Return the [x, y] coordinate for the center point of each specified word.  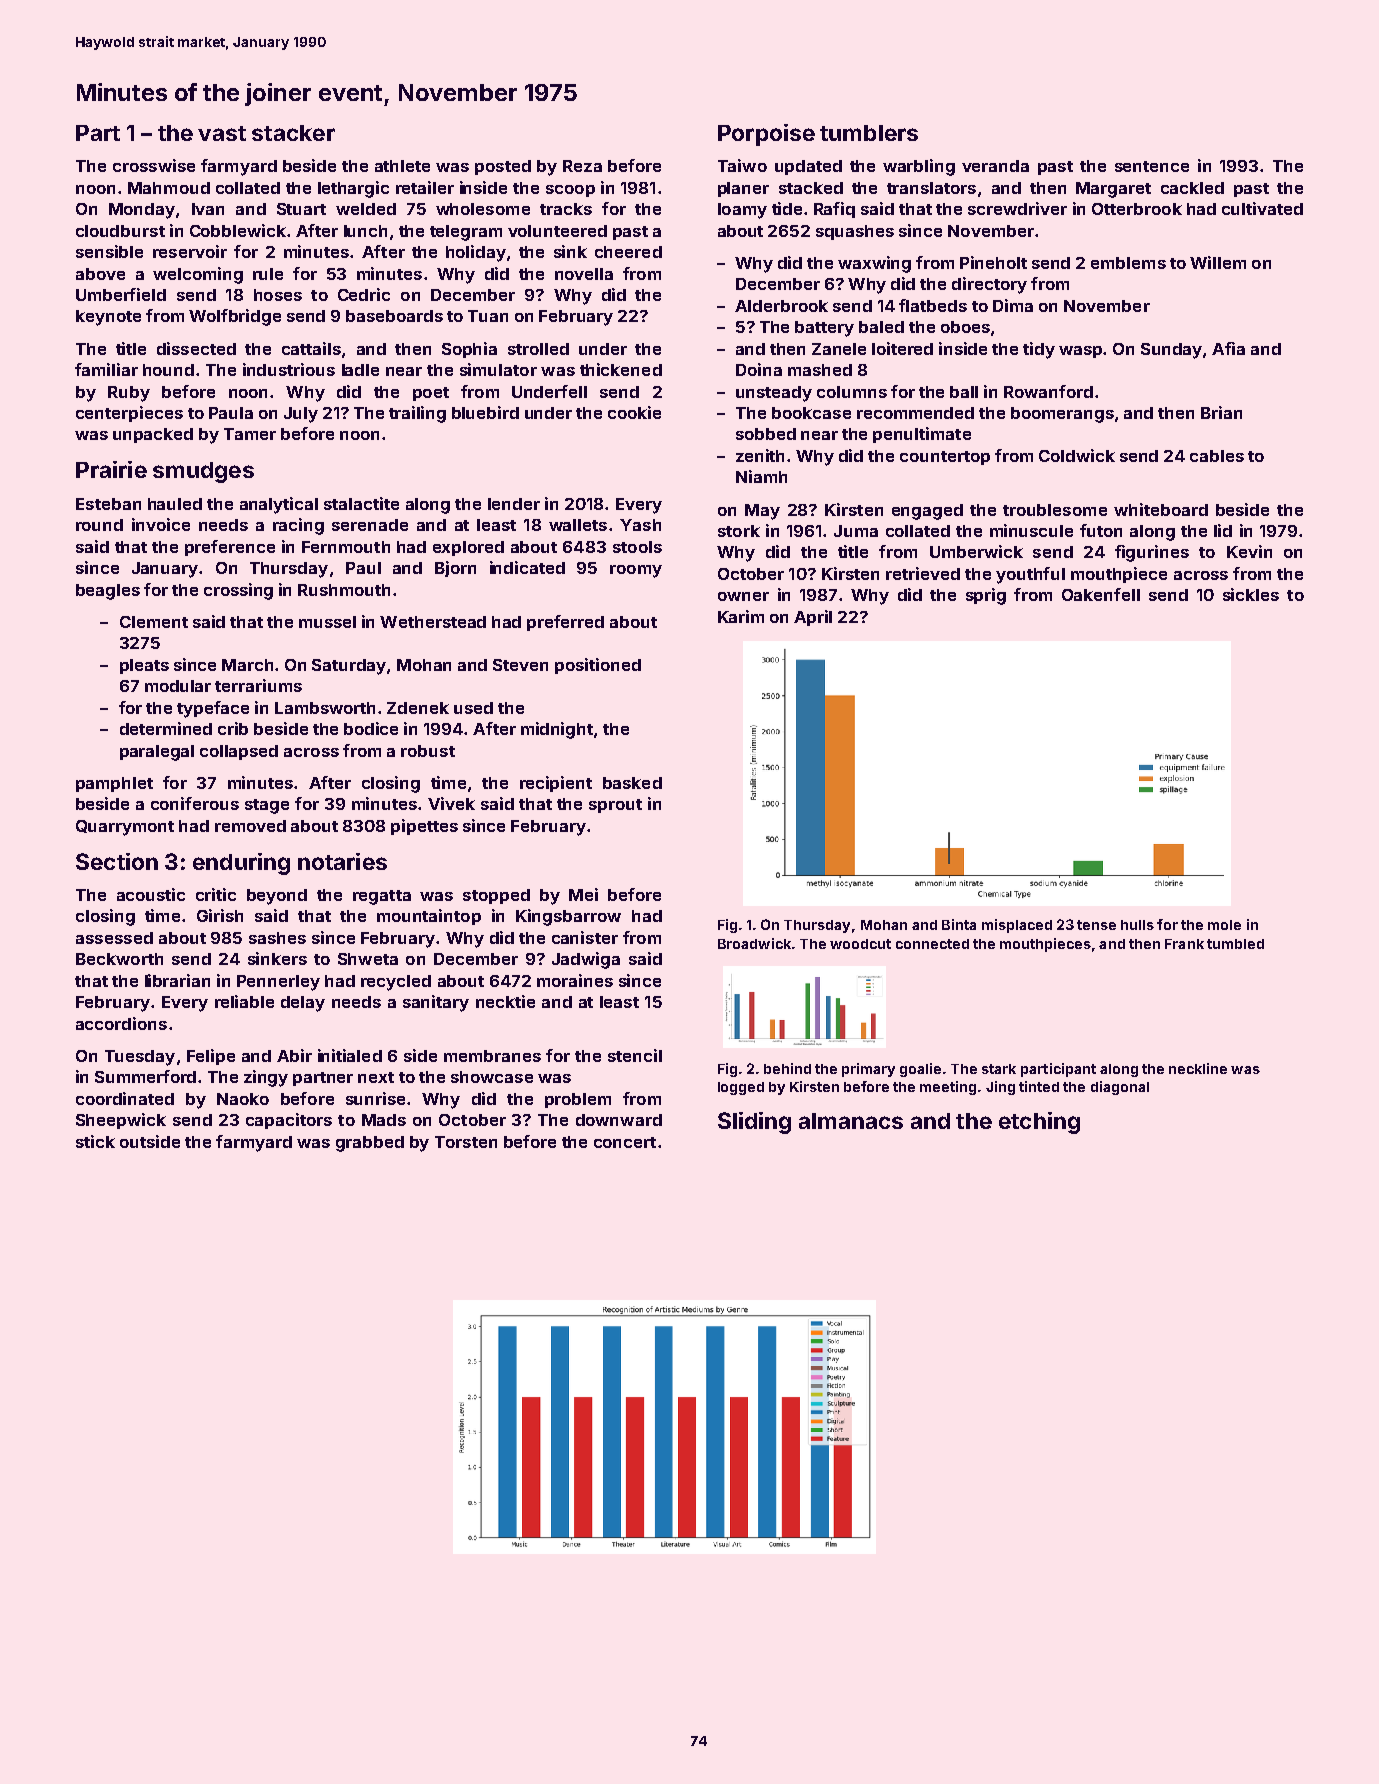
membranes [492, 1056]
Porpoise [766, 135]
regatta [382, 897]
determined [166, 728]
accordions [121, 1023]
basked [632, 783]
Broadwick [754, 943]
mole [1224, 925]
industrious [289, 369]
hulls [1137, 925]
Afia [1228, 348]
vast [222, 133]
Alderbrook [781, 306]
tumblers [869, 133]
